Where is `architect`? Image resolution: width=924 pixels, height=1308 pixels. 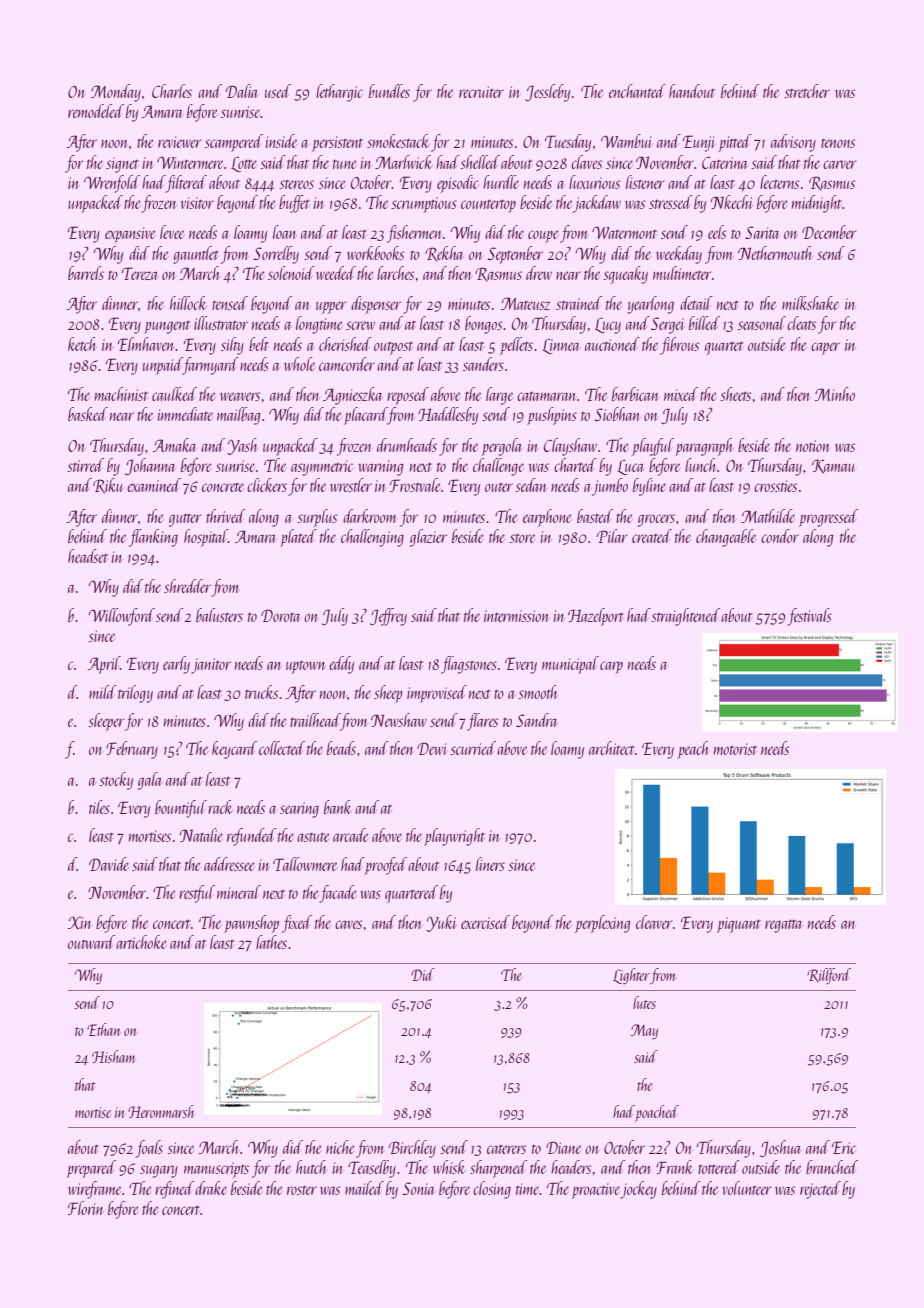 architect is located at coordinates (611, 748).
